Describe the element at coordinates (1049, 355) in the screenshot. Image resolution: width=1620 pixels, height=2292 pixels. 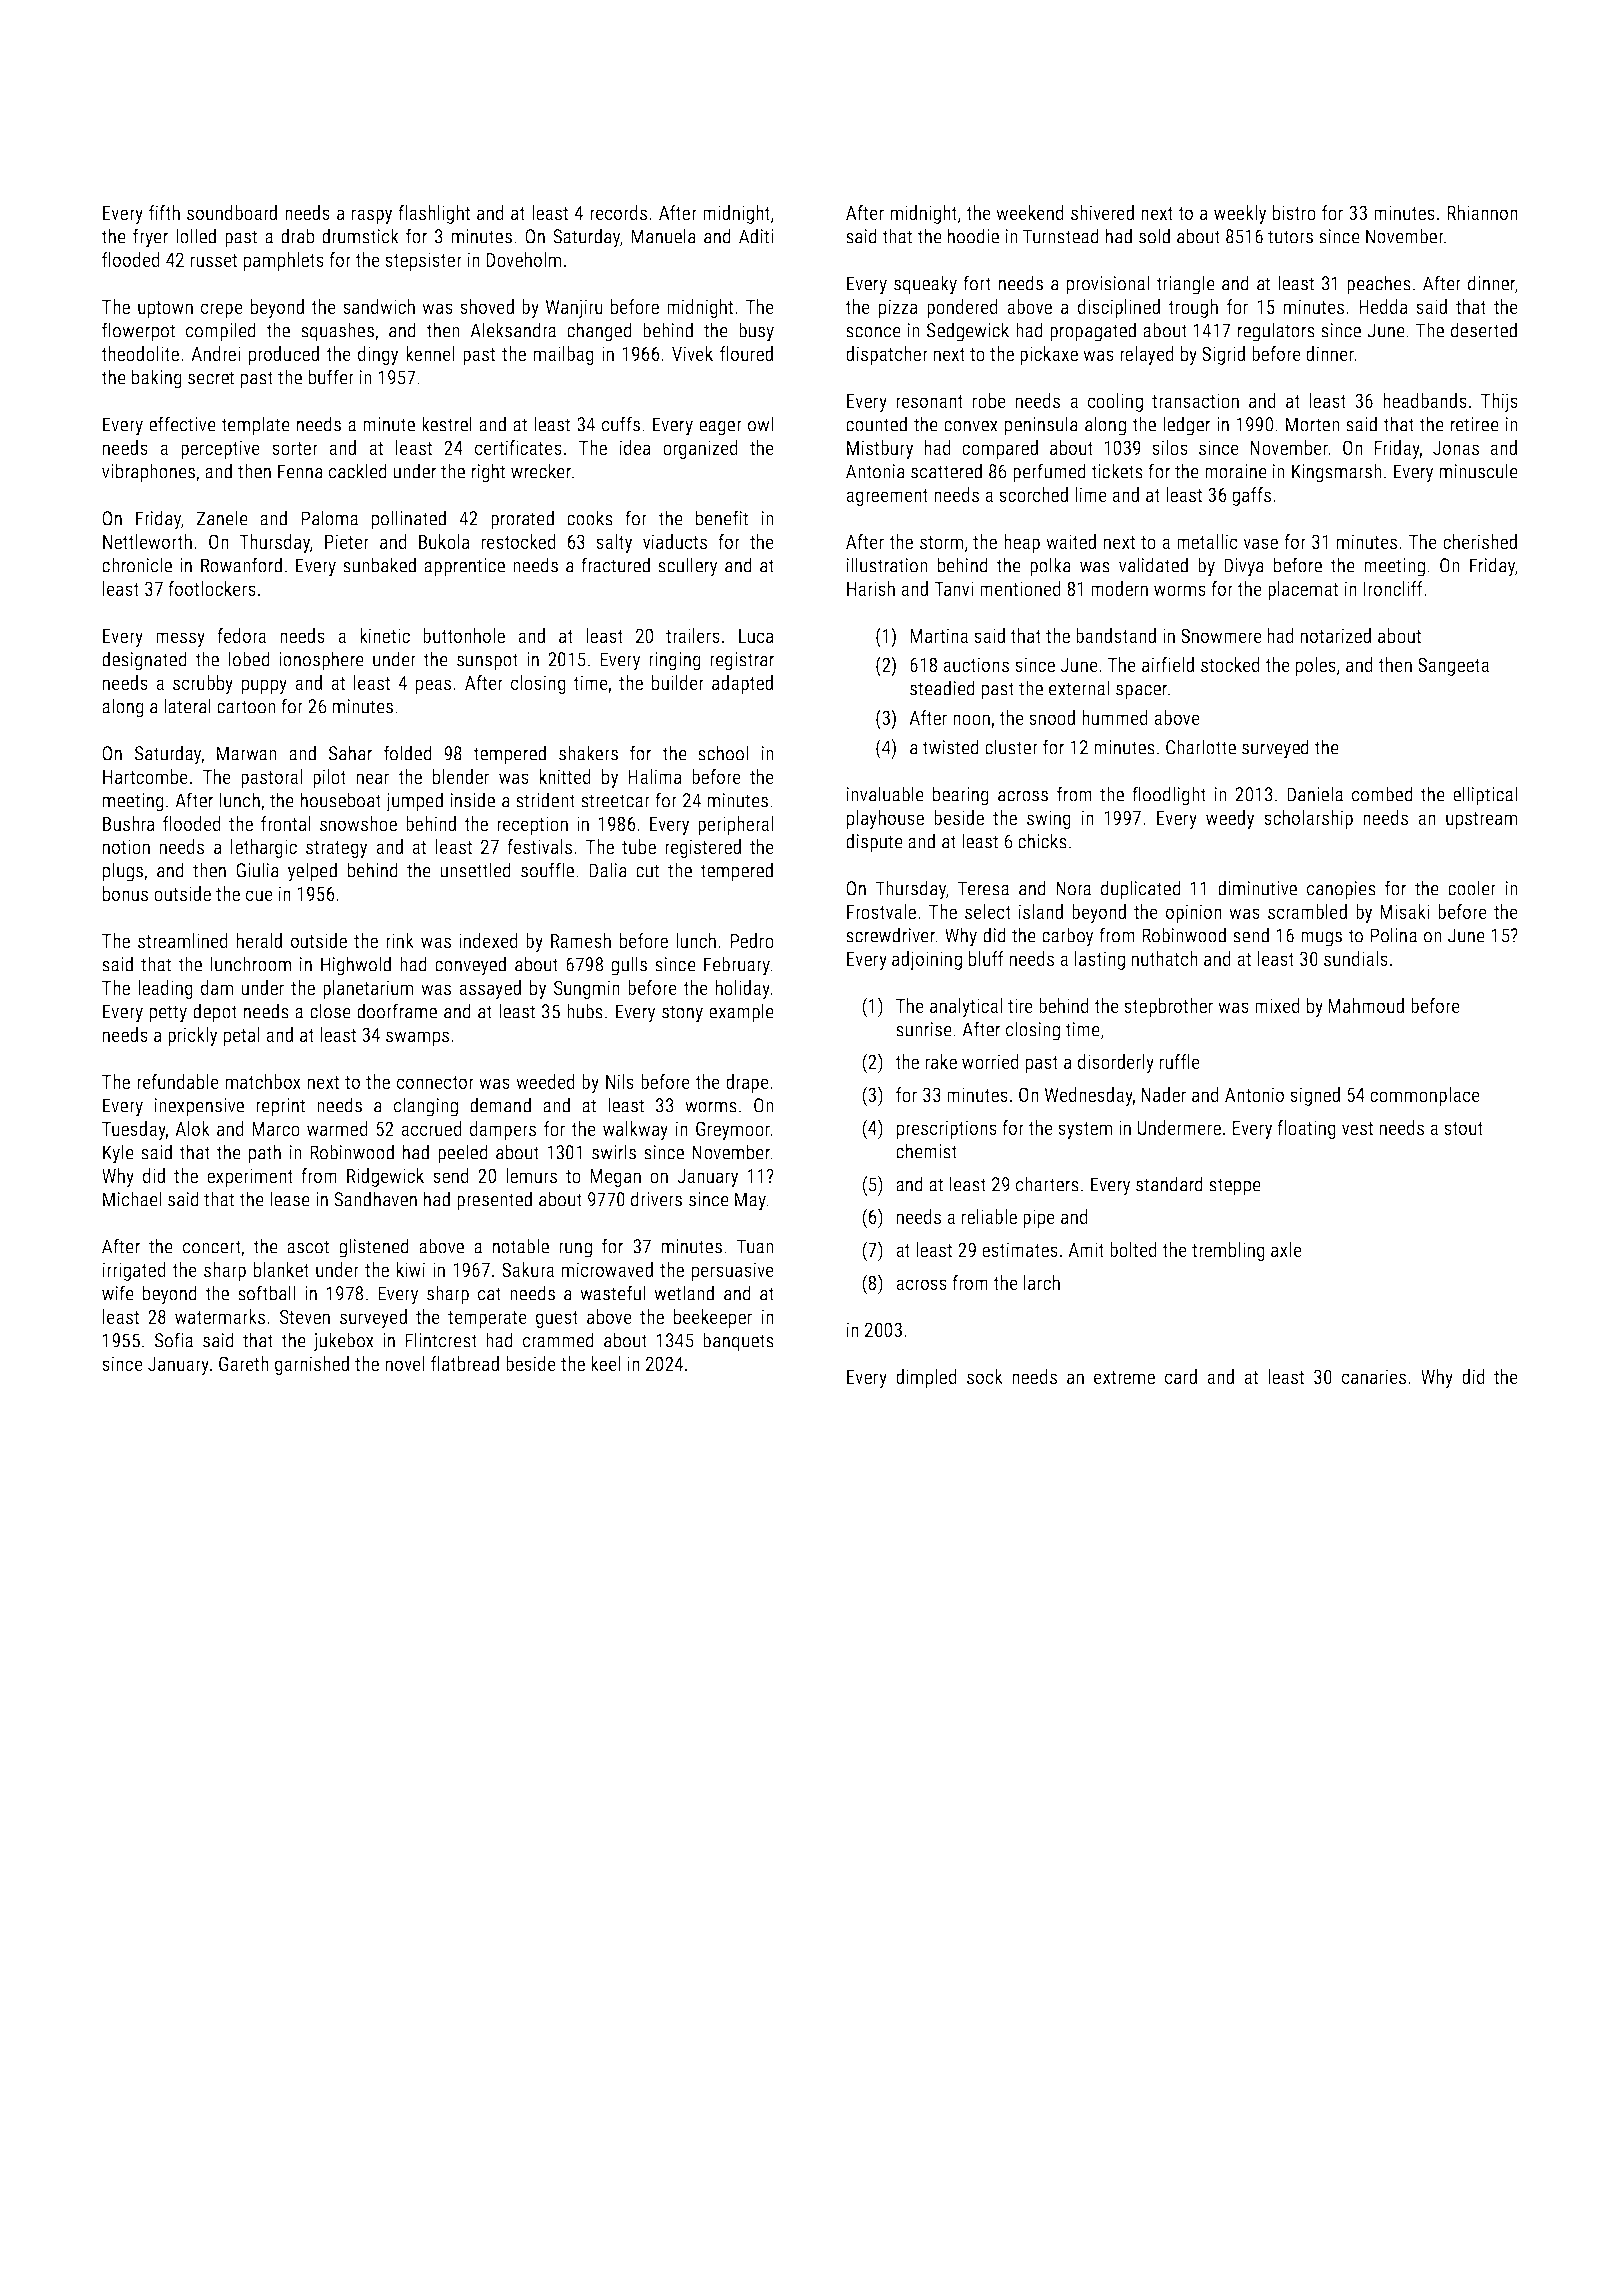
I see `pickaxe` at that location.
